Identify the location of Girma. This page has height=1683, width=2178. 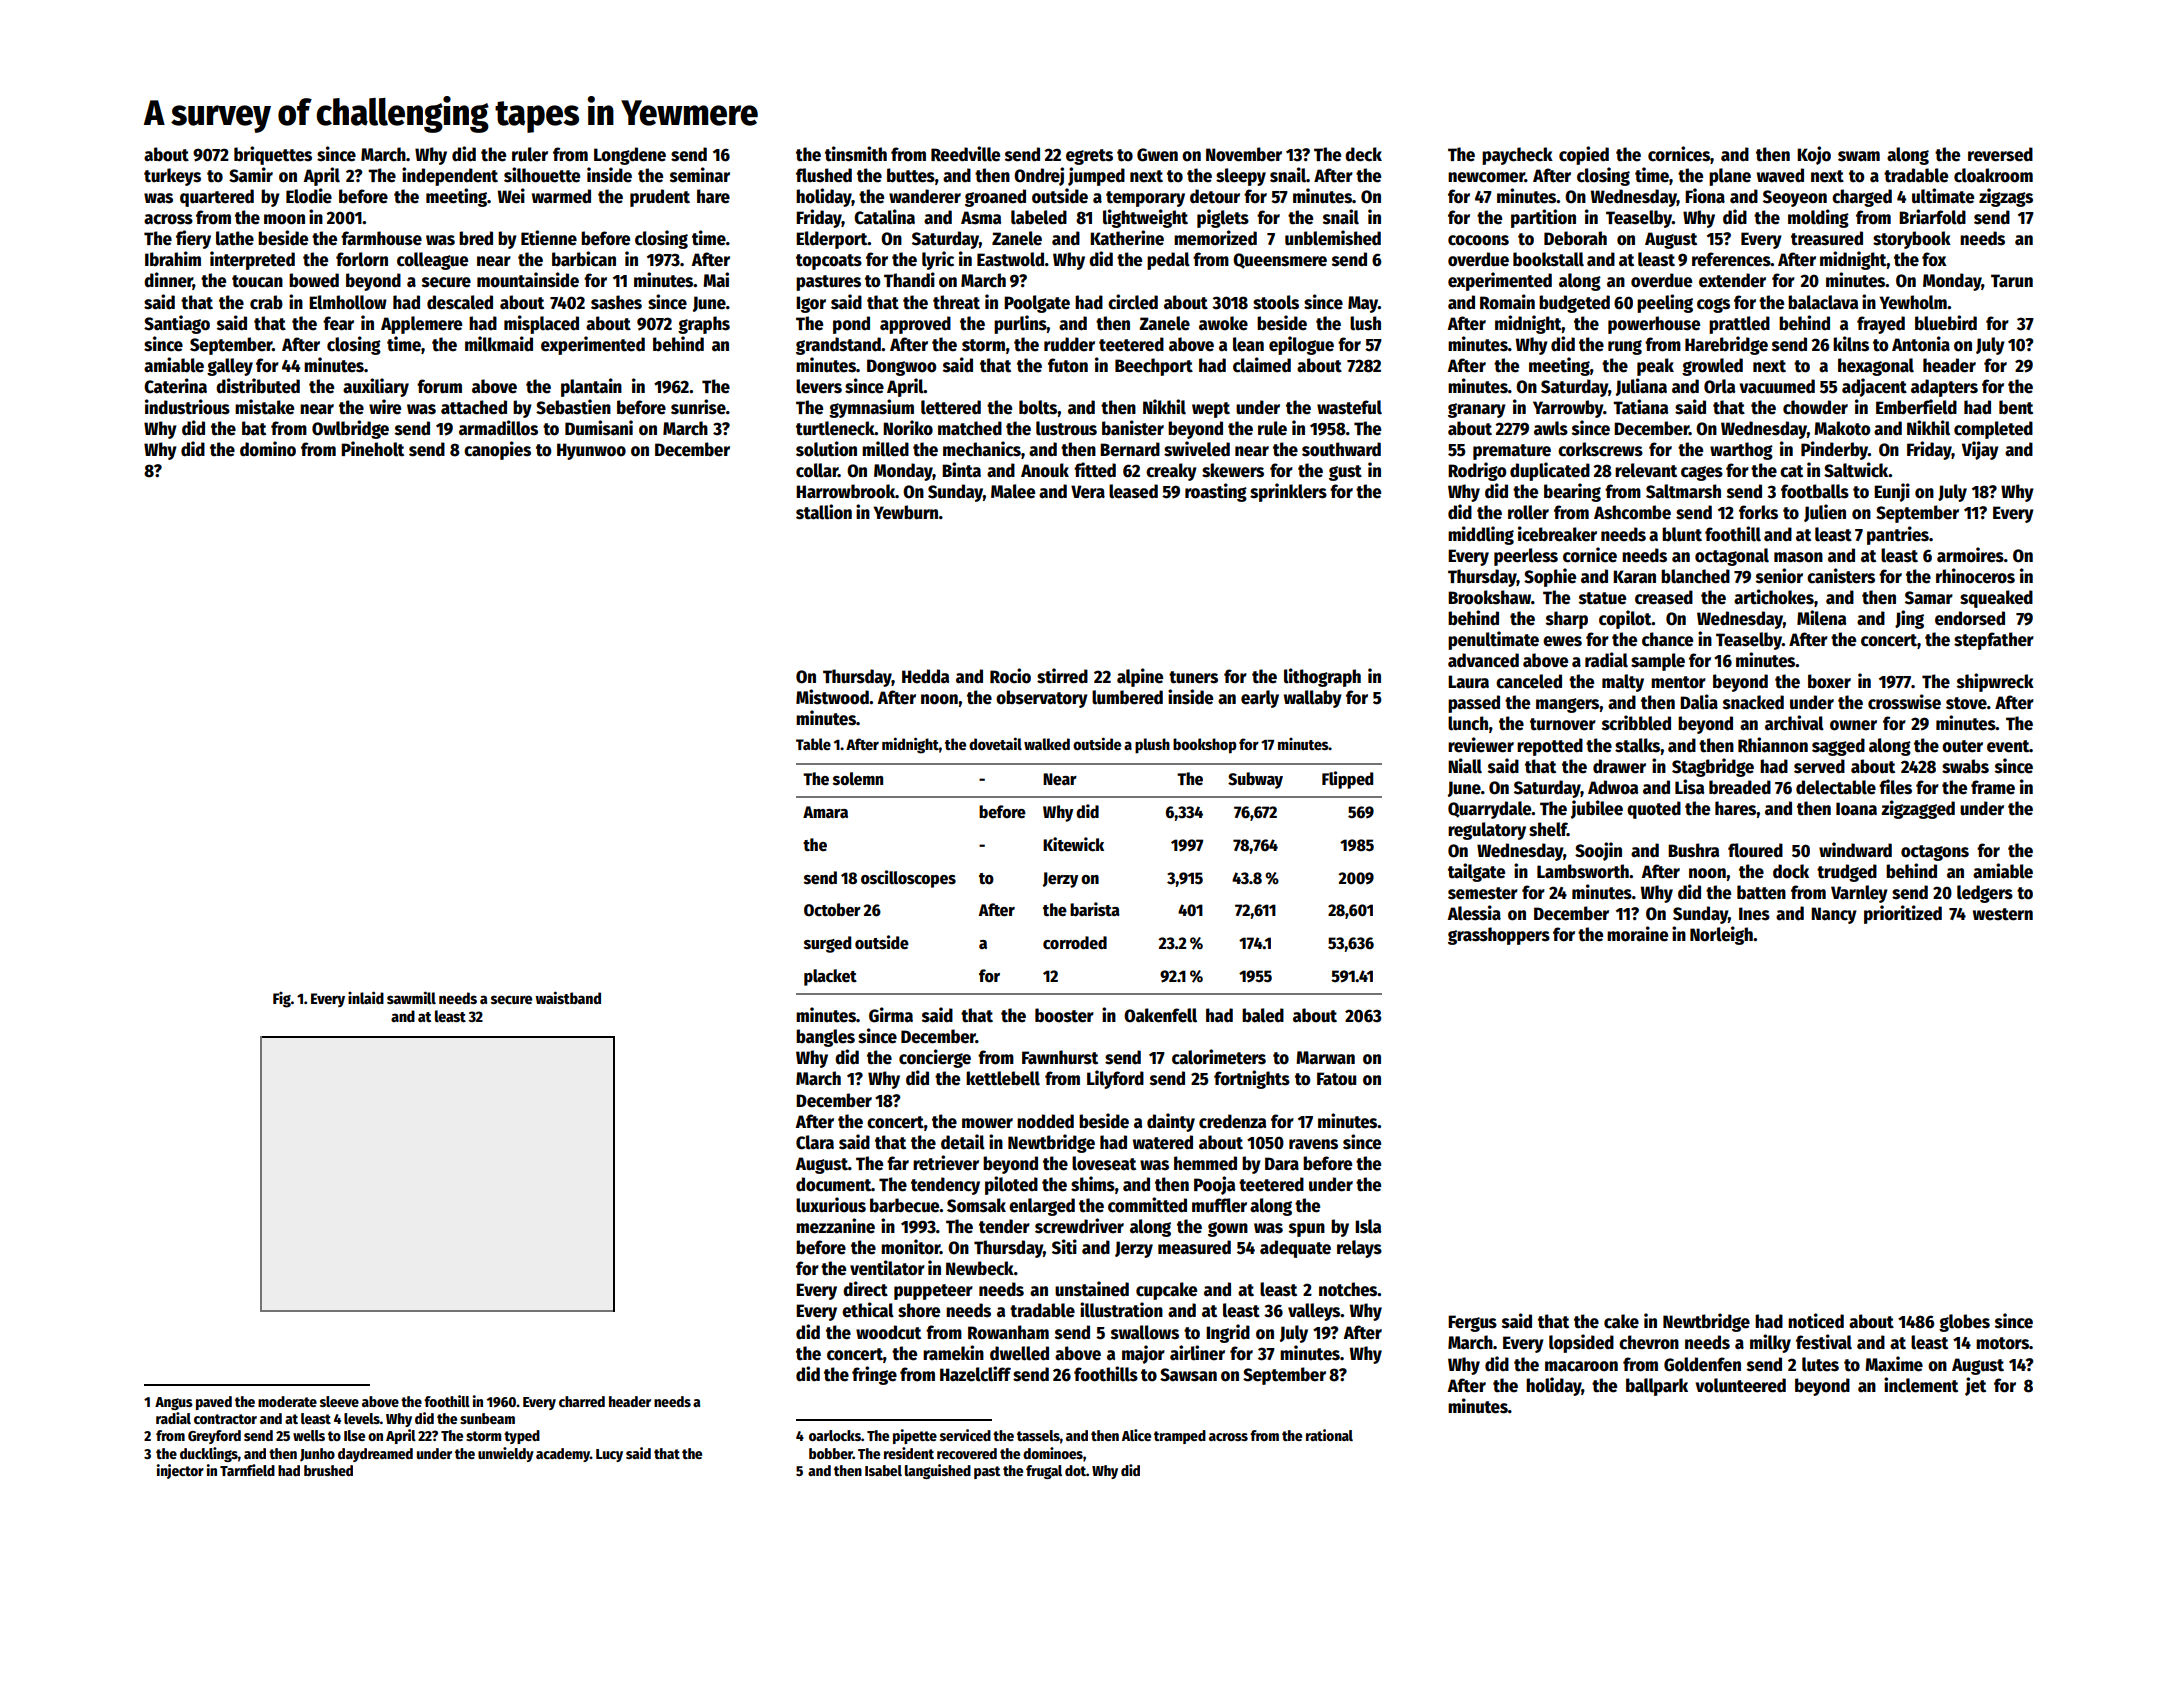
(891, 1015).
